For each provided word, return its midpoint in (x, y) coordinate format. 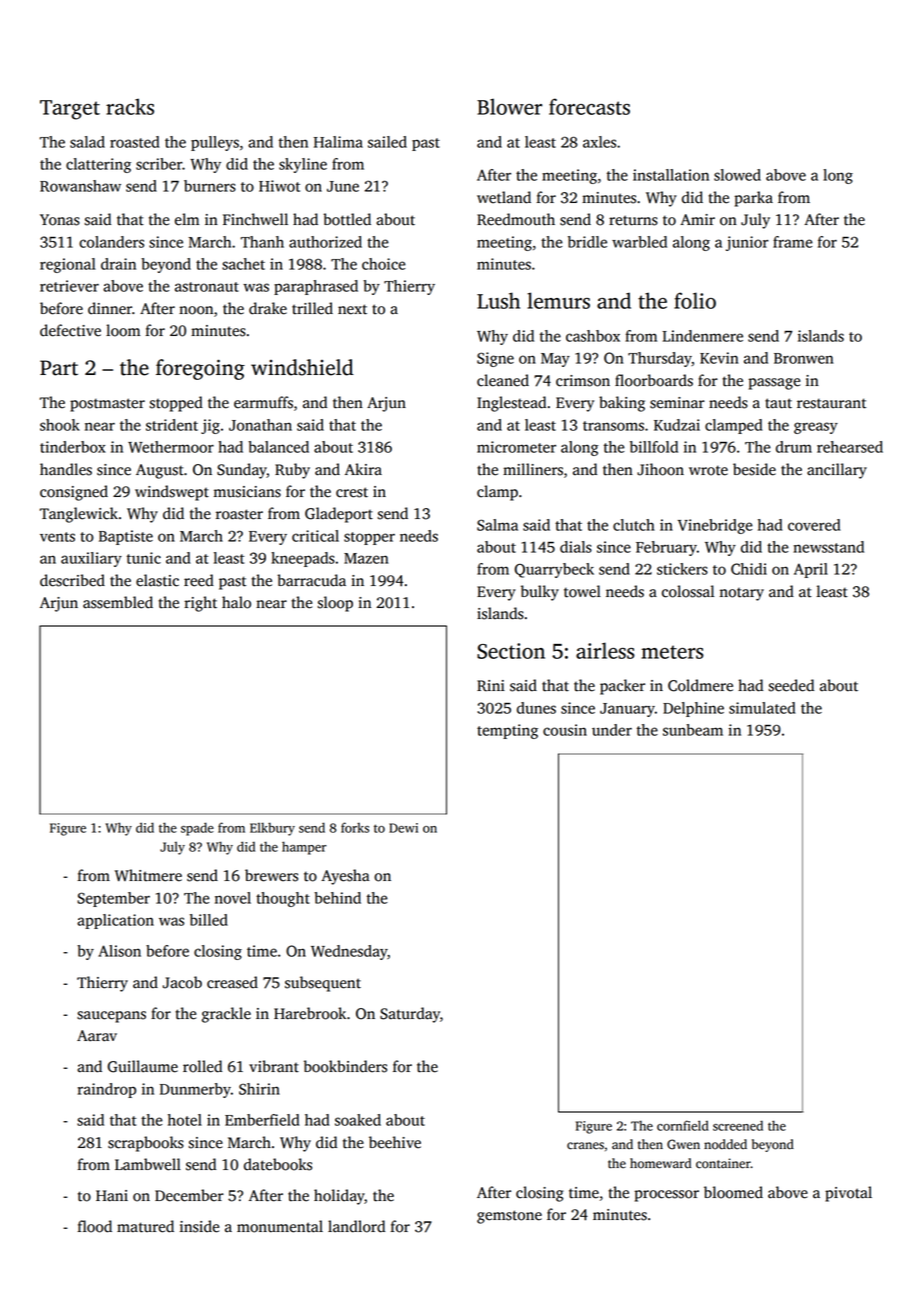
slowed (737, 175)
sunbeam (693, 730)
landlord (356, 1226)
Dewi (403, 828)
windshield (302, 367)
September (113, 899)
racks (130, 106)
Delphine (693, 709)
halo (236, 602)
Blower (509, 106)
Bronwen (804, 358)
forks (355, 827)
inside (199, 1226)
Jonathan (260, 425)
